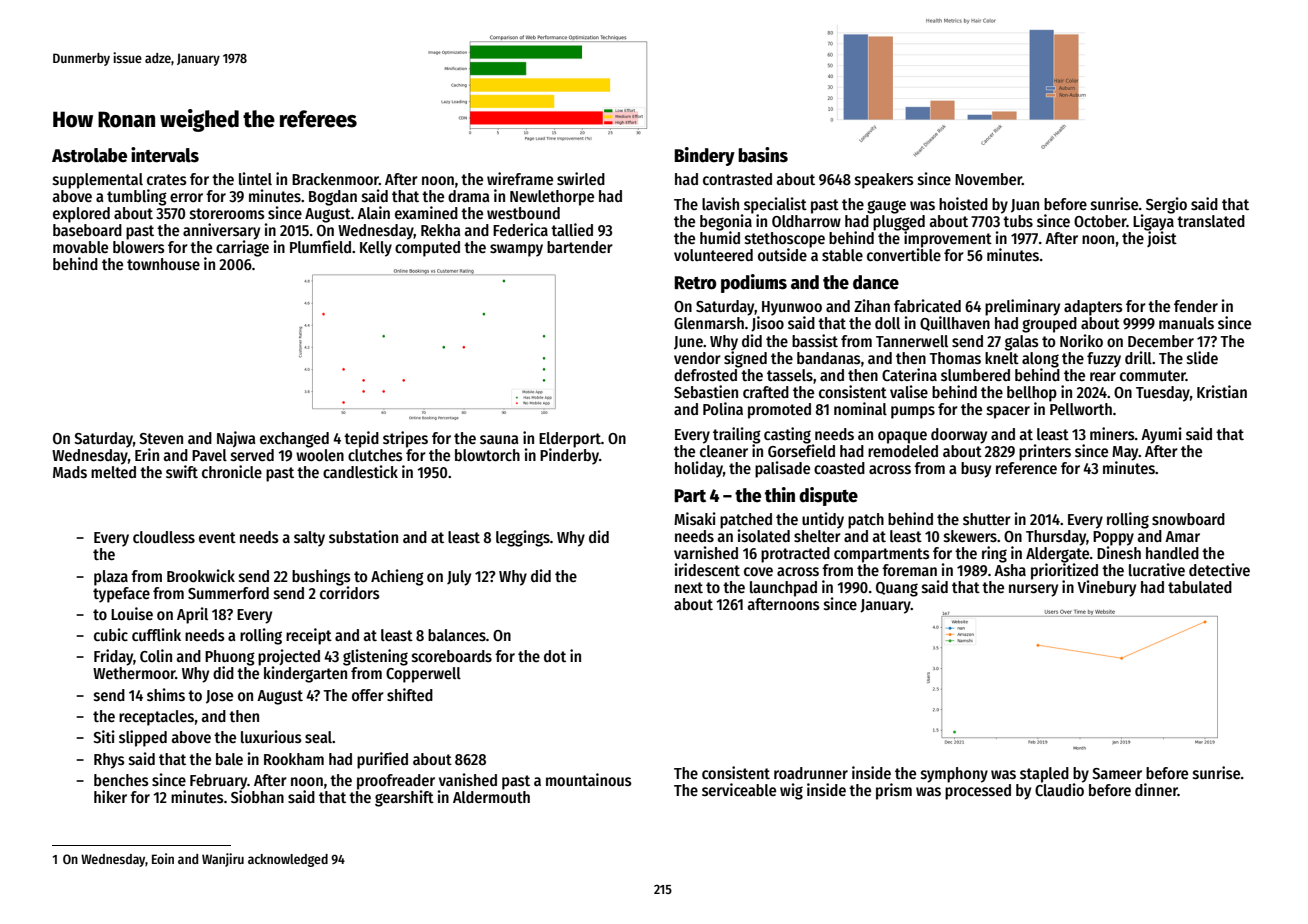 The width and height of the screenshot is (1308, 924). What do you see at coordinates (335, 179) in the screenshot?
I see `Brackenmoor` at bounding box center [335, 179].
